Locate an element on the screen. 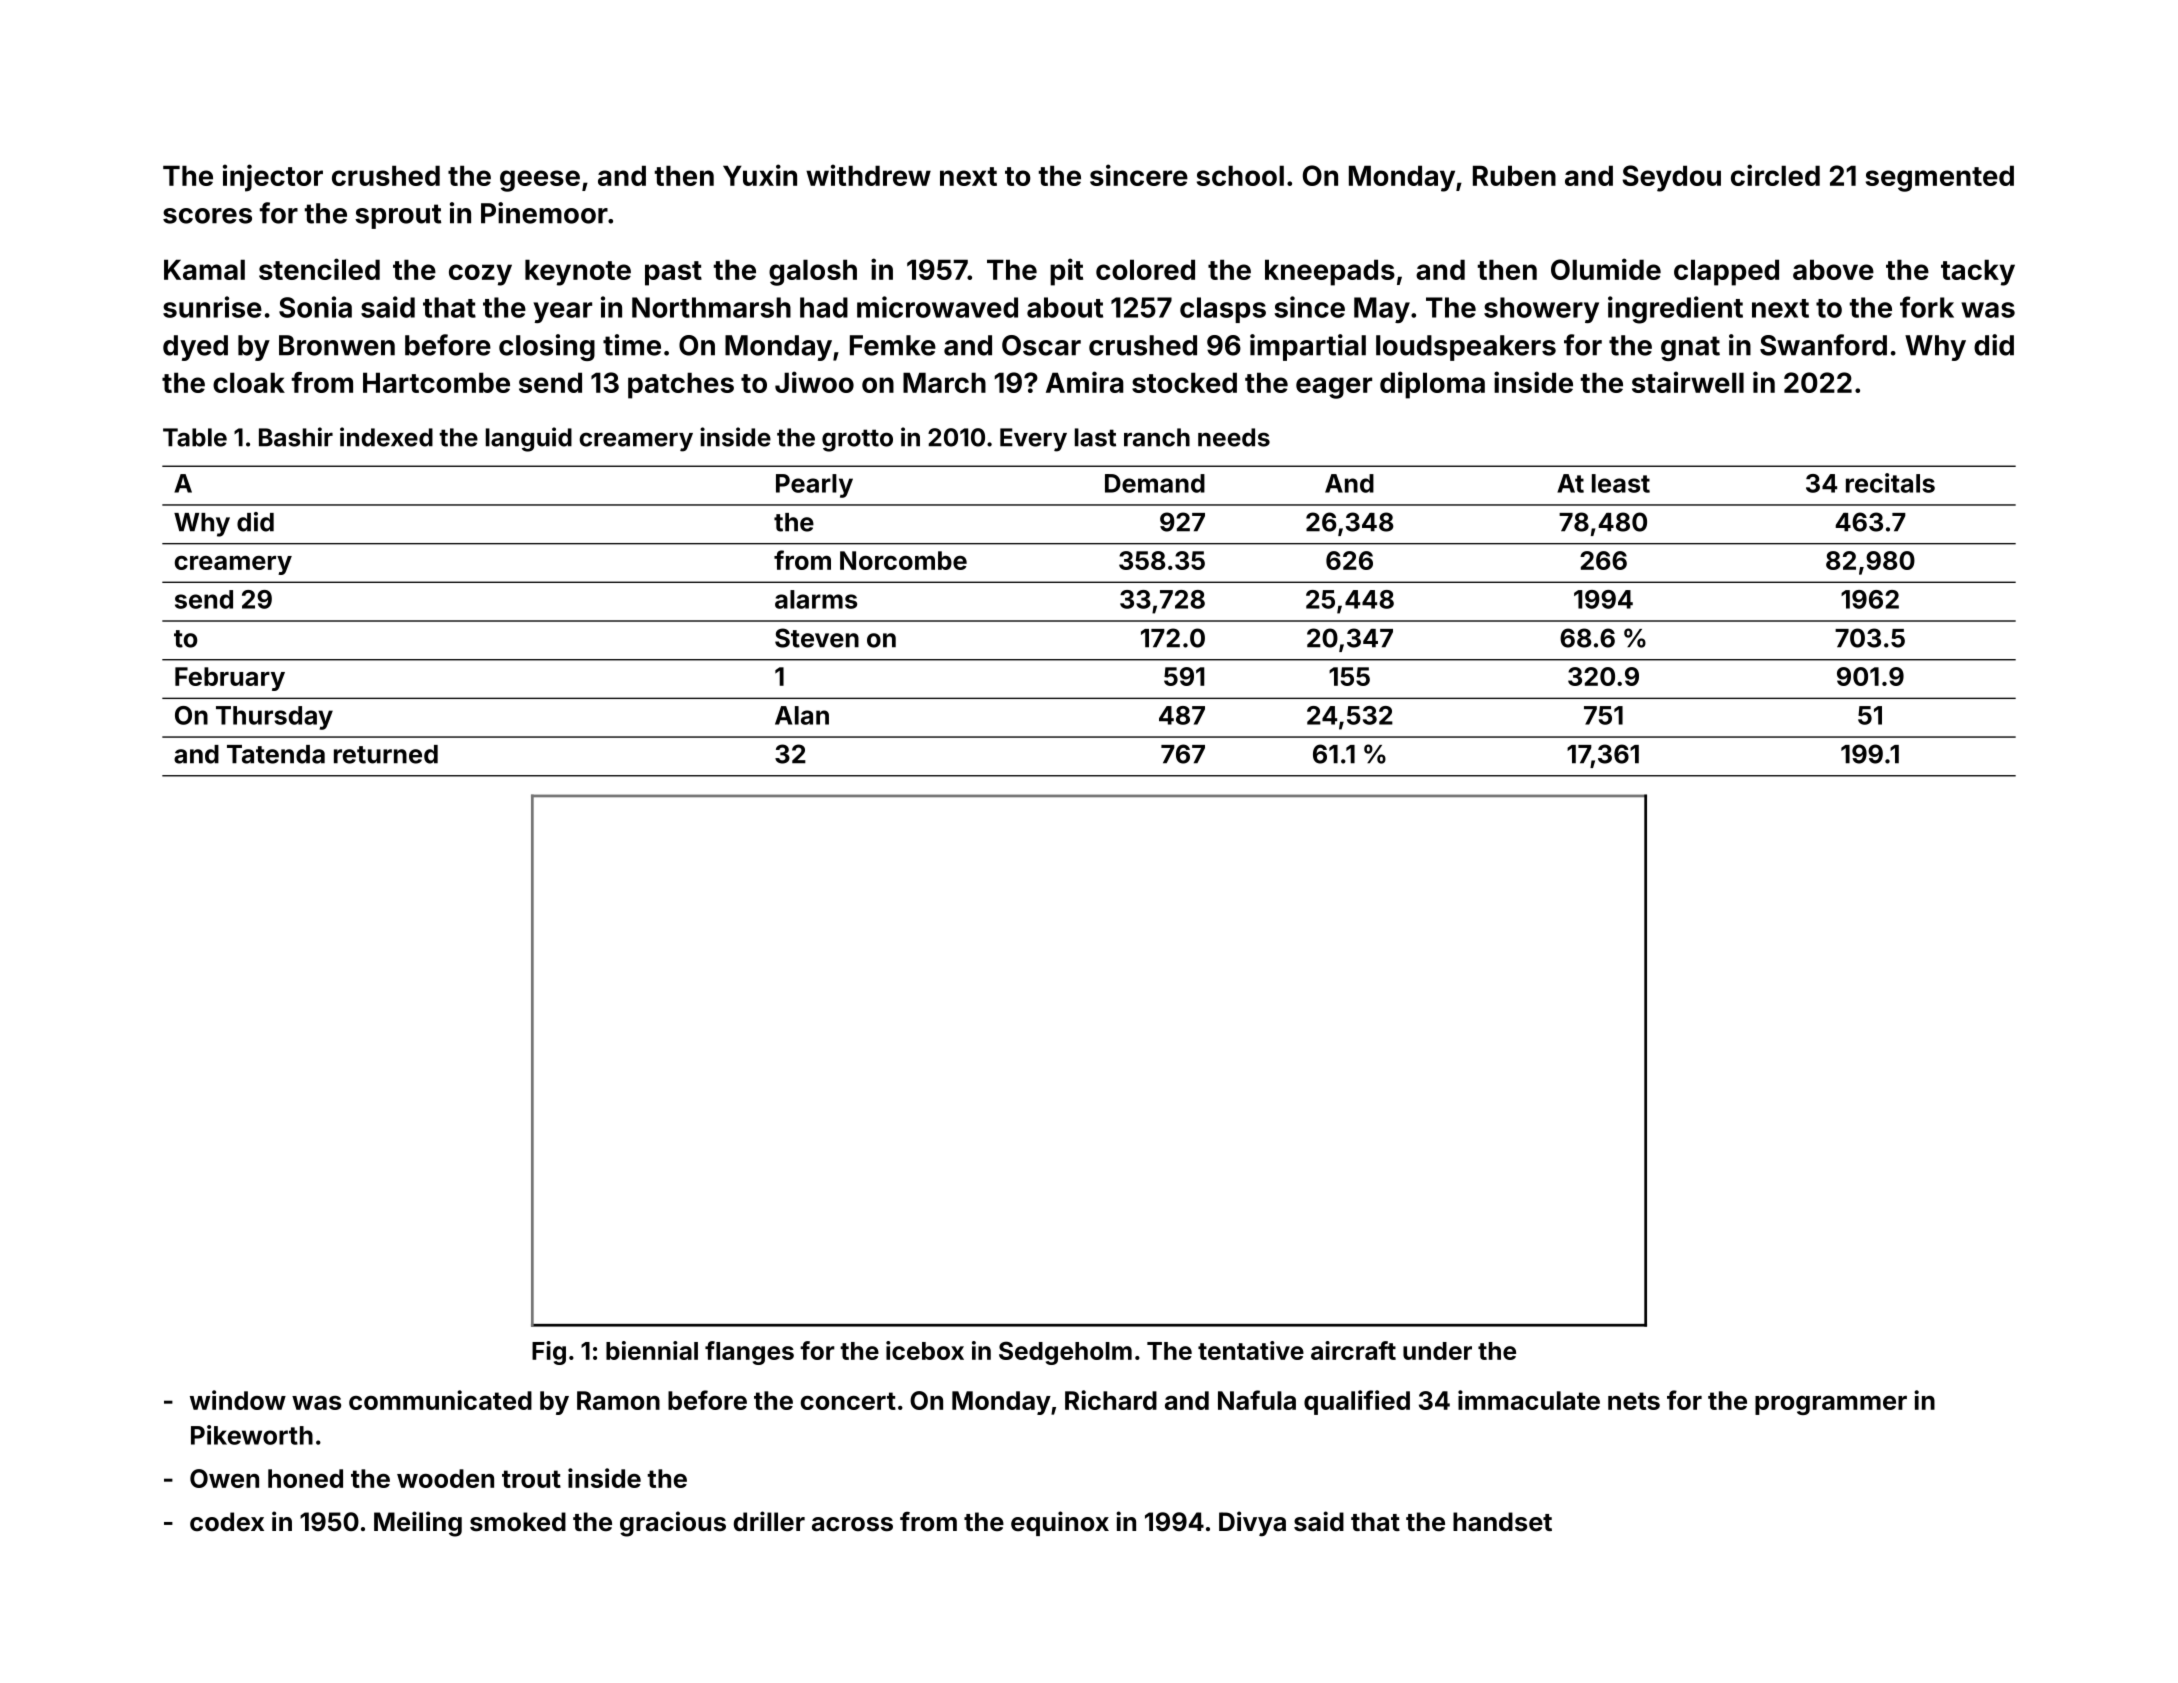 The height and width of the screenshot is (1683, 2178). under is located at coordinates (1437, 1351).
